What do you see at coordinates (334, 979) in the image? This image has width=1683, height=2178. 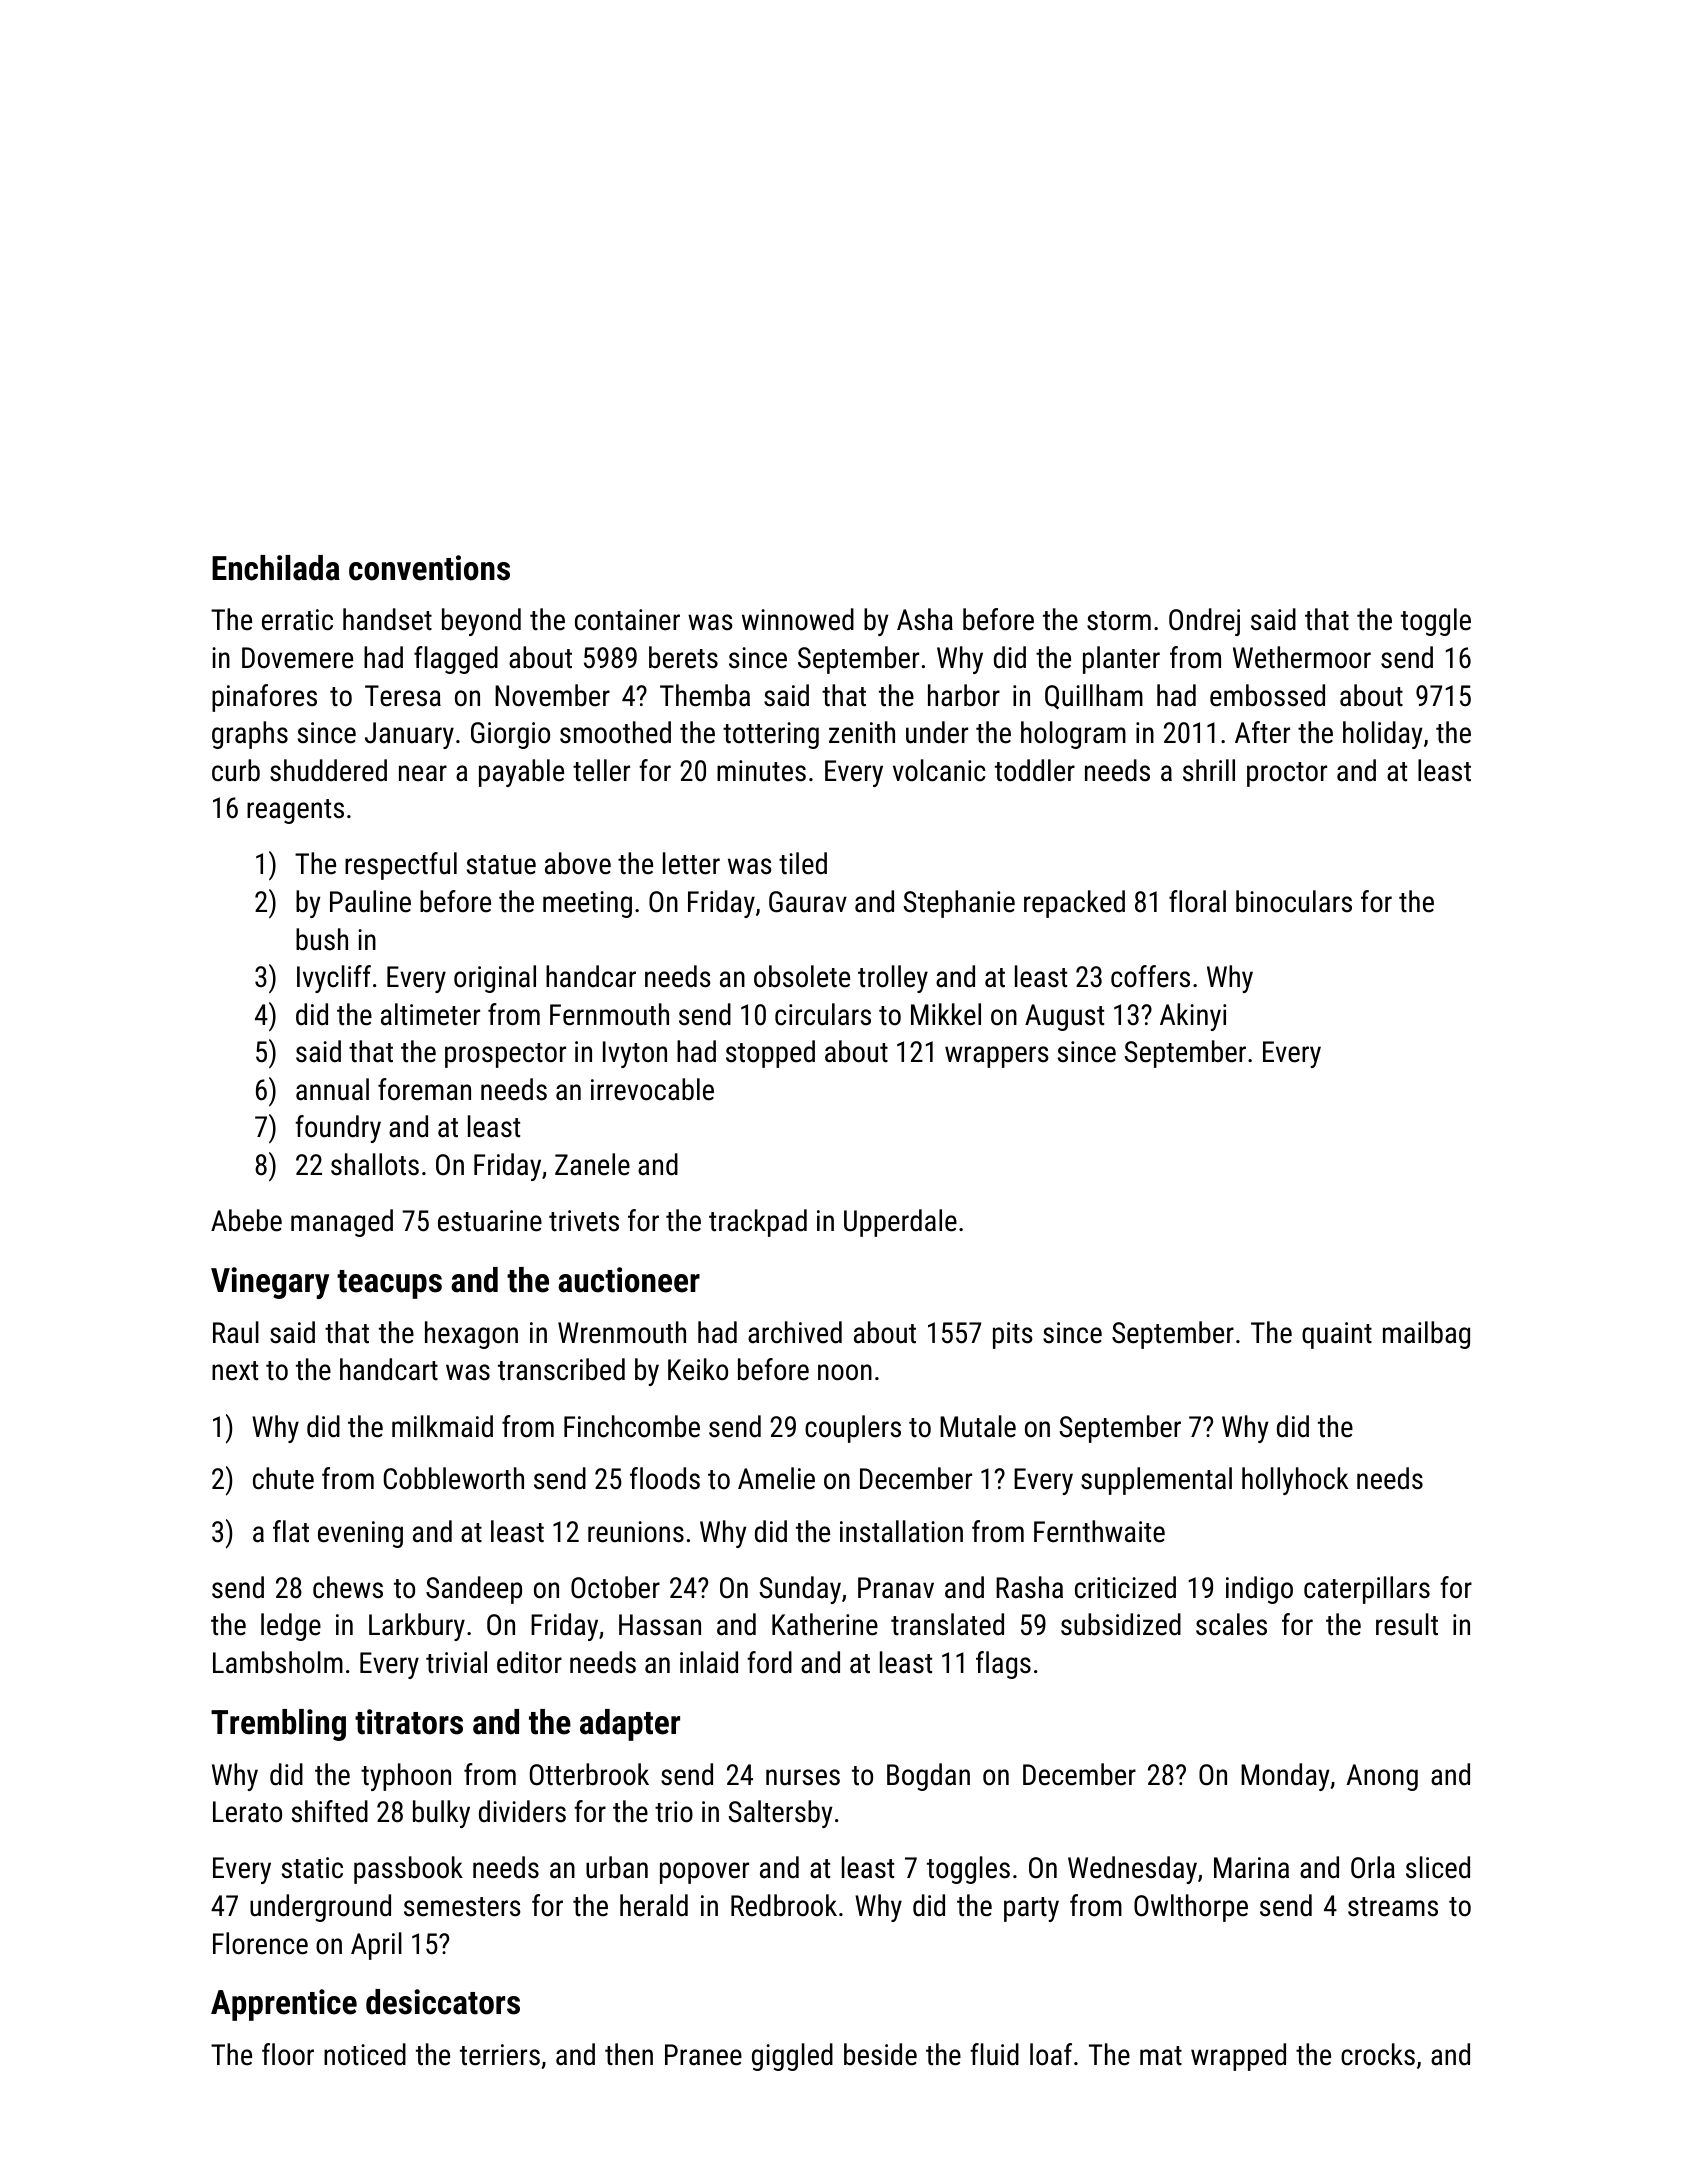 I see `Ivycliff` at bounding box center [334, 979].
